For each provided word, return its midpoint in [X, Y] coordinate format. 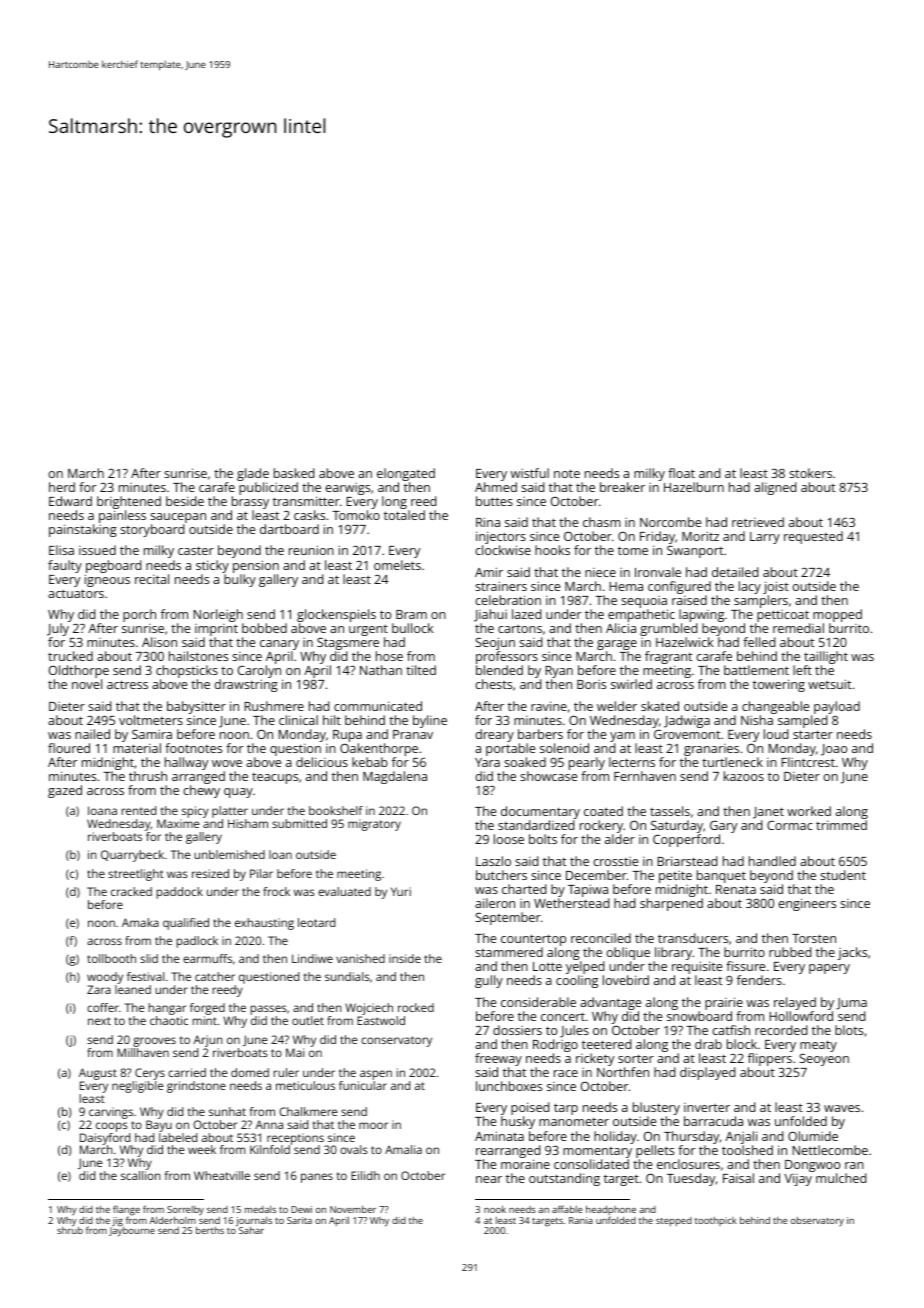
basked [294, 473]
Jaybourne [132, 1232]
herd [62, 487]
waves [842, 1108]
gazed [65, 791]
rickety [595, 1059]
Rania [581, 1220]
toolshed [747, 1150]
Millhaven [143, 1052]
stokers [810, 473]
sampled [802, 721]
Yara [487, 762]
